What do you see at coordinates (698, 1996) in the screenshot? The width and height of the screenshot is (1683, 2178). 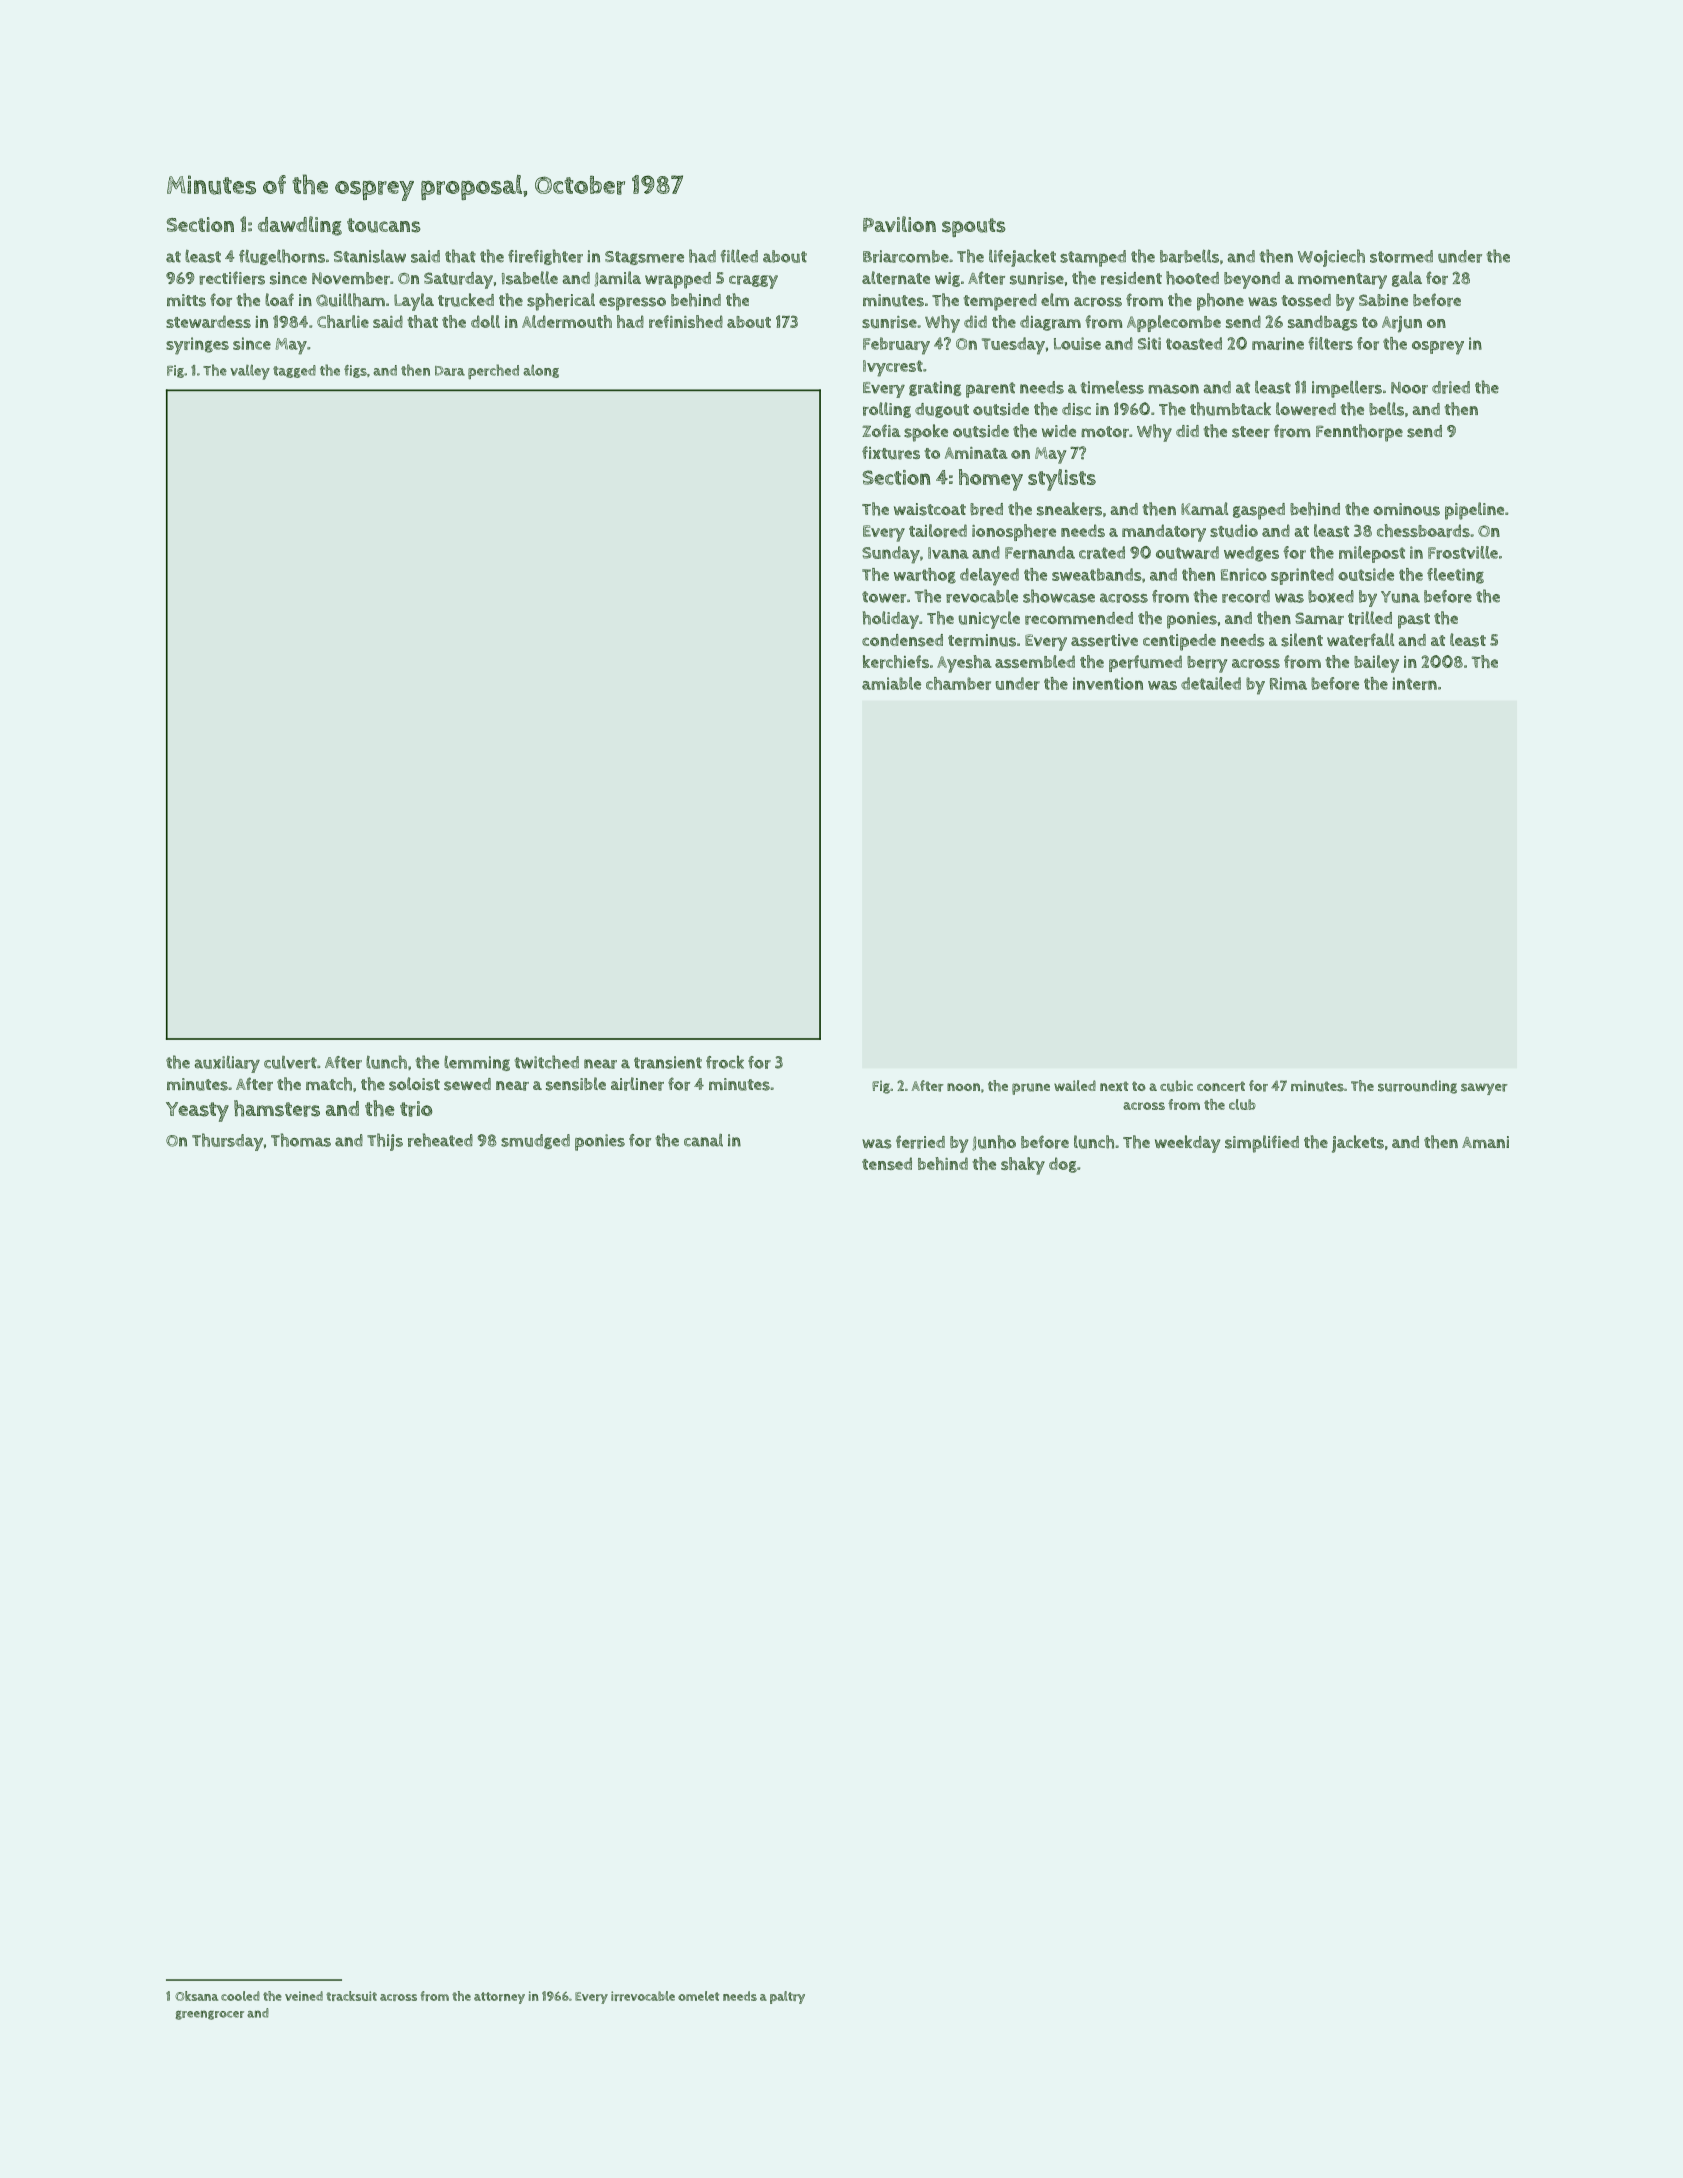 I see `omelet` at bounding box center [698, 1996].
